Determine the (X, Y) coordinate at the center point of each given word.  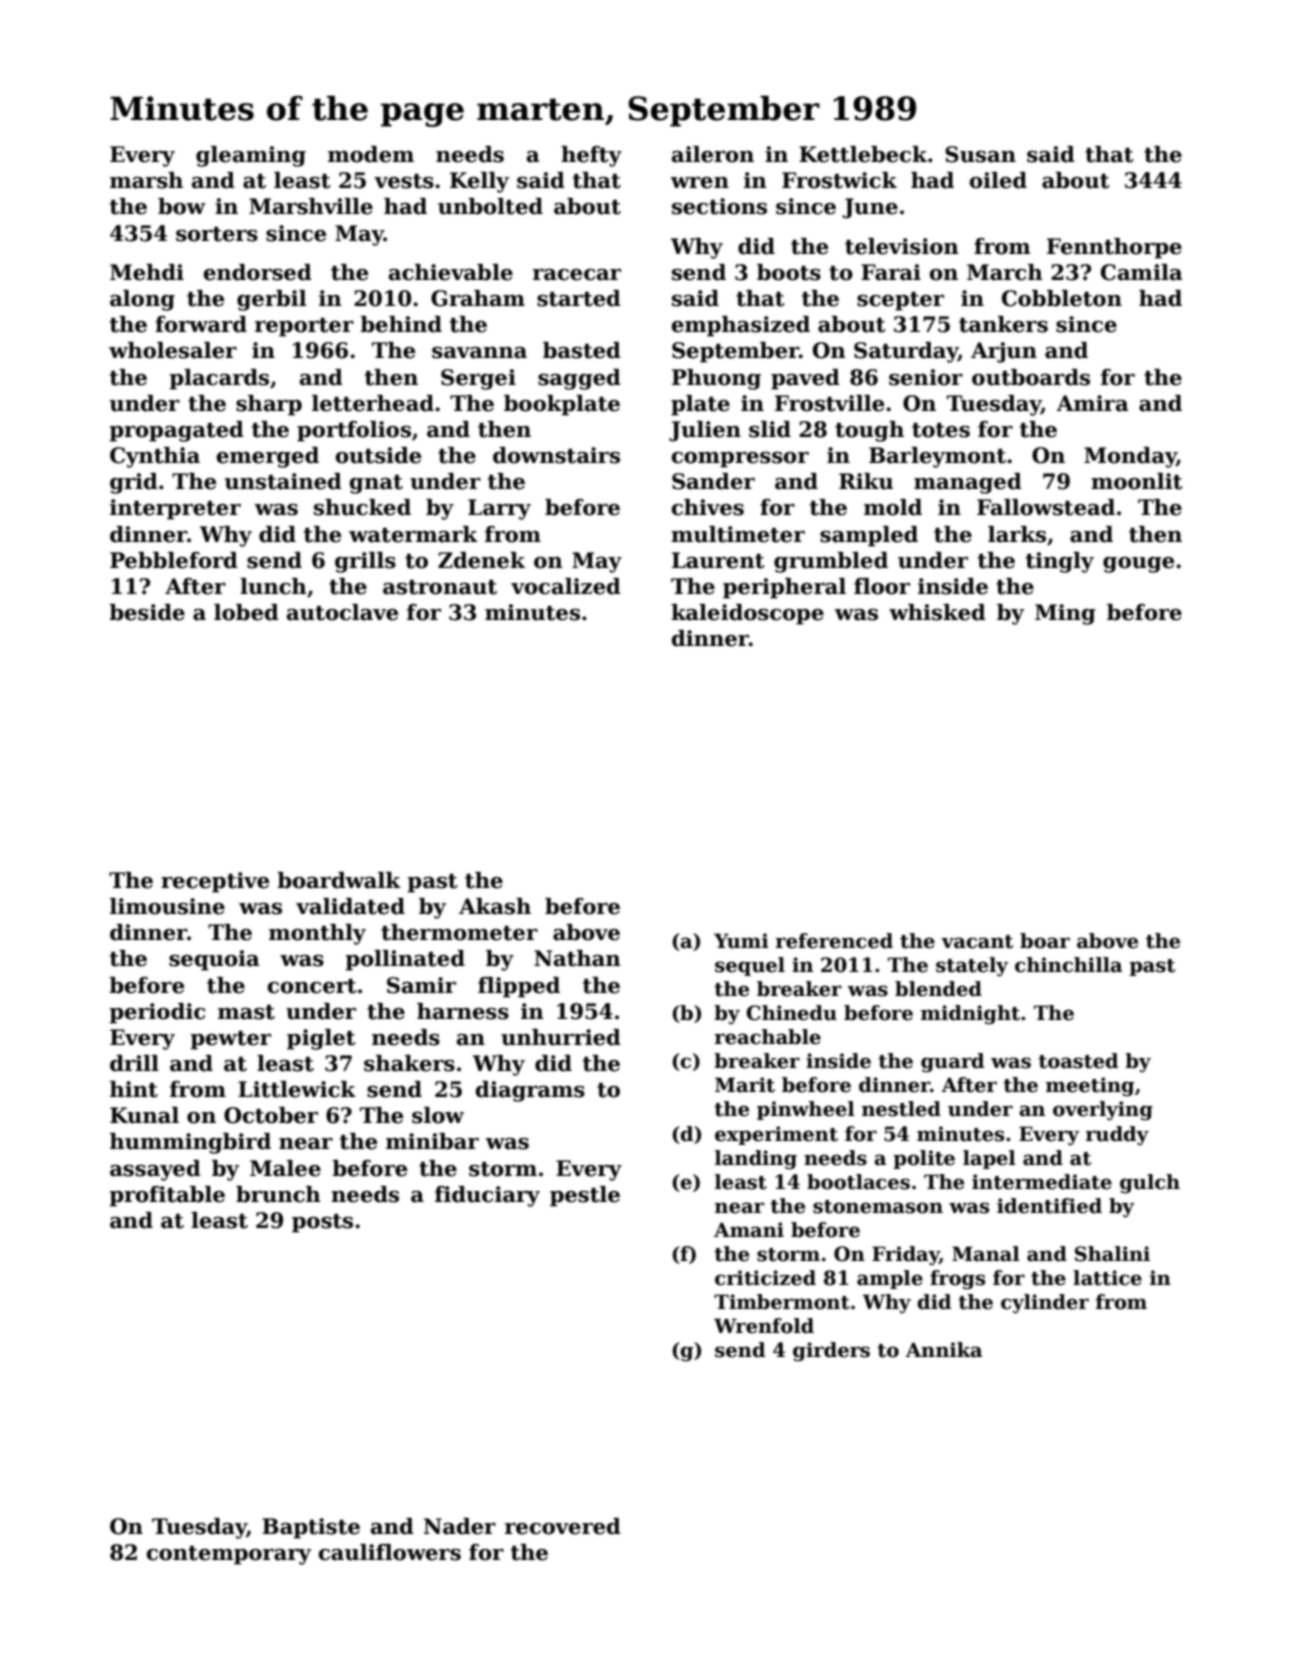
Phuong (716, 379)
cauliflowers (390, 1552)
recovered (563, 1526)
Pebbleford (174, 560)
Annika (943, 1350)
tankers (1003, 324)
